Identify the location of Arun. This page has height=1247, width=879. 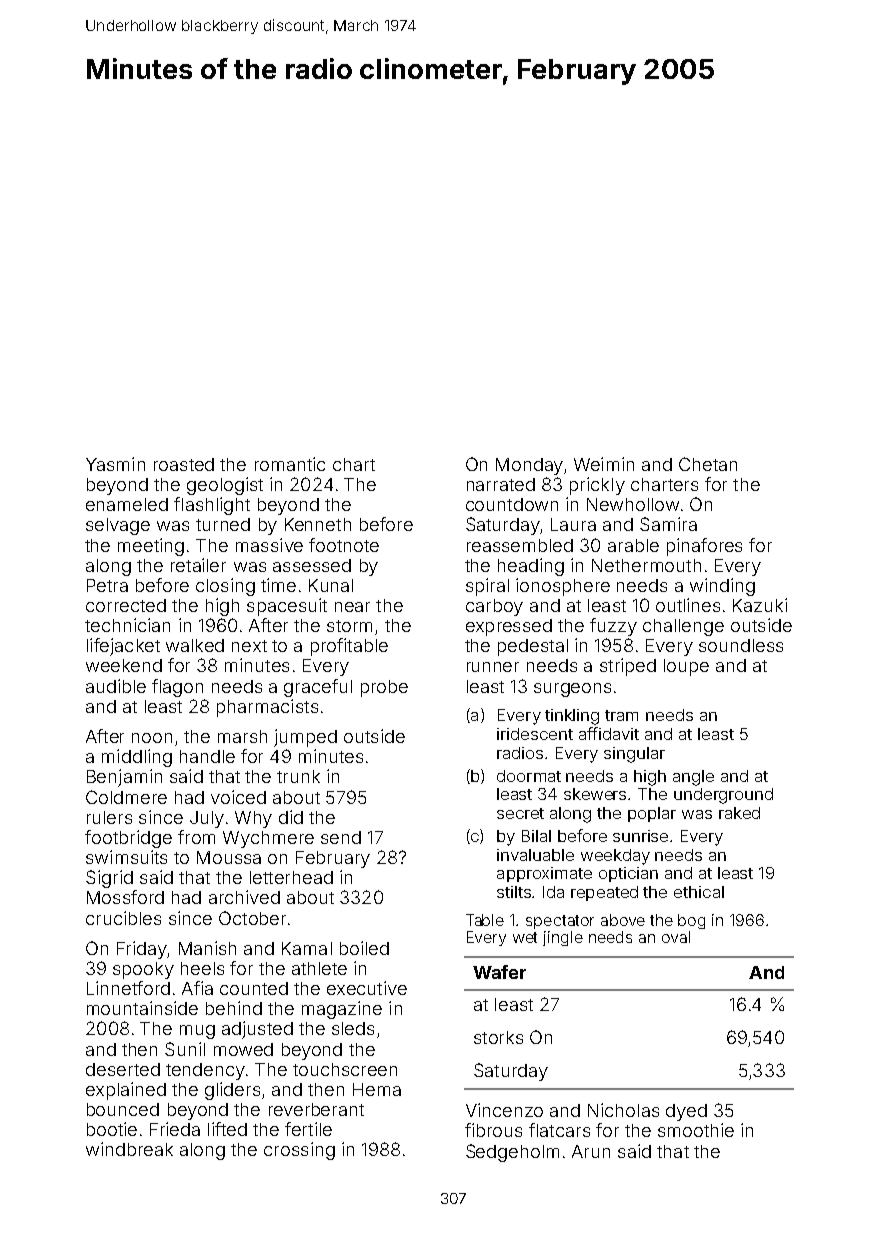
(591, 1151).
